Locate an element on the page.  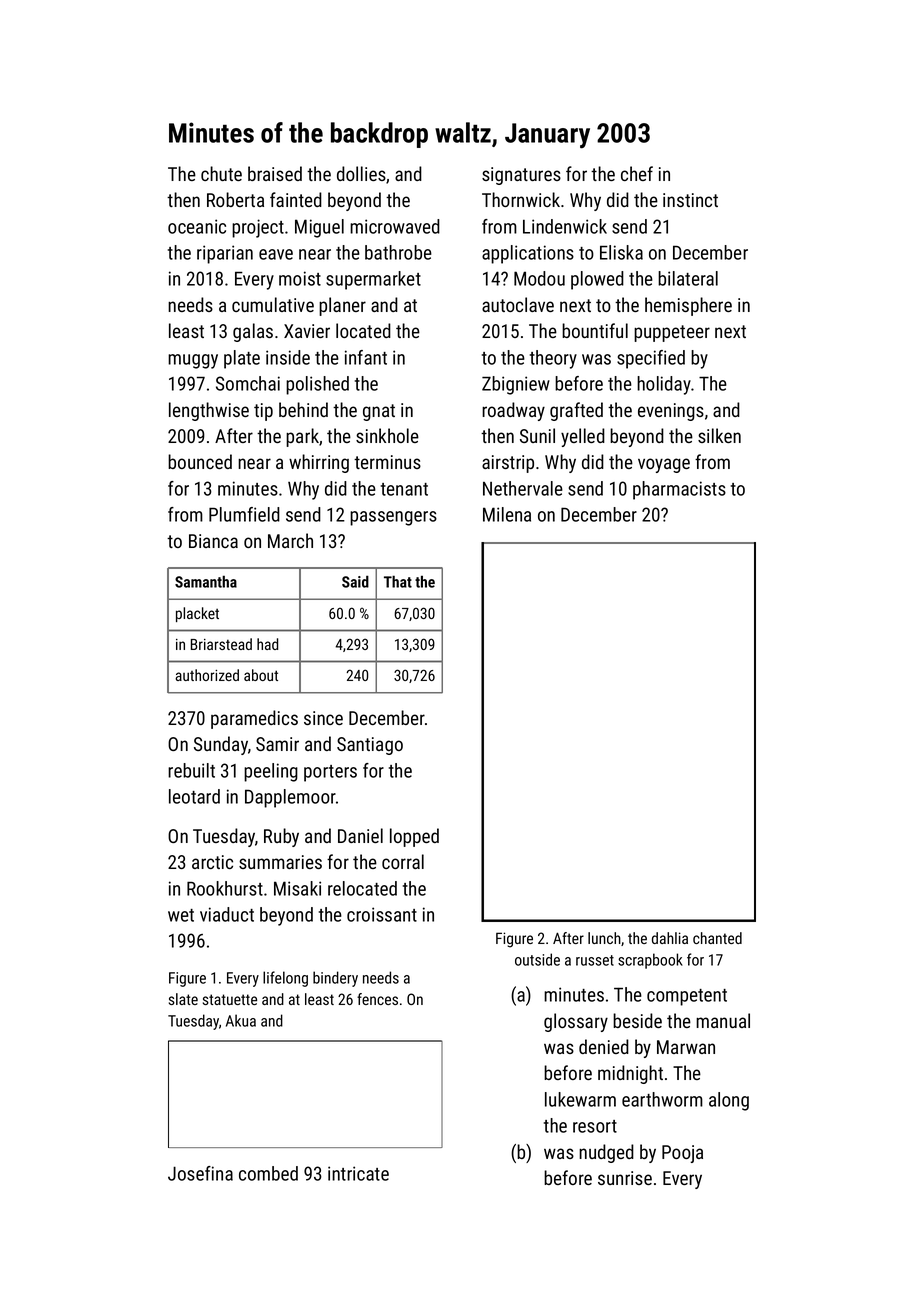
combed is located at coordinates (268, 1173).
